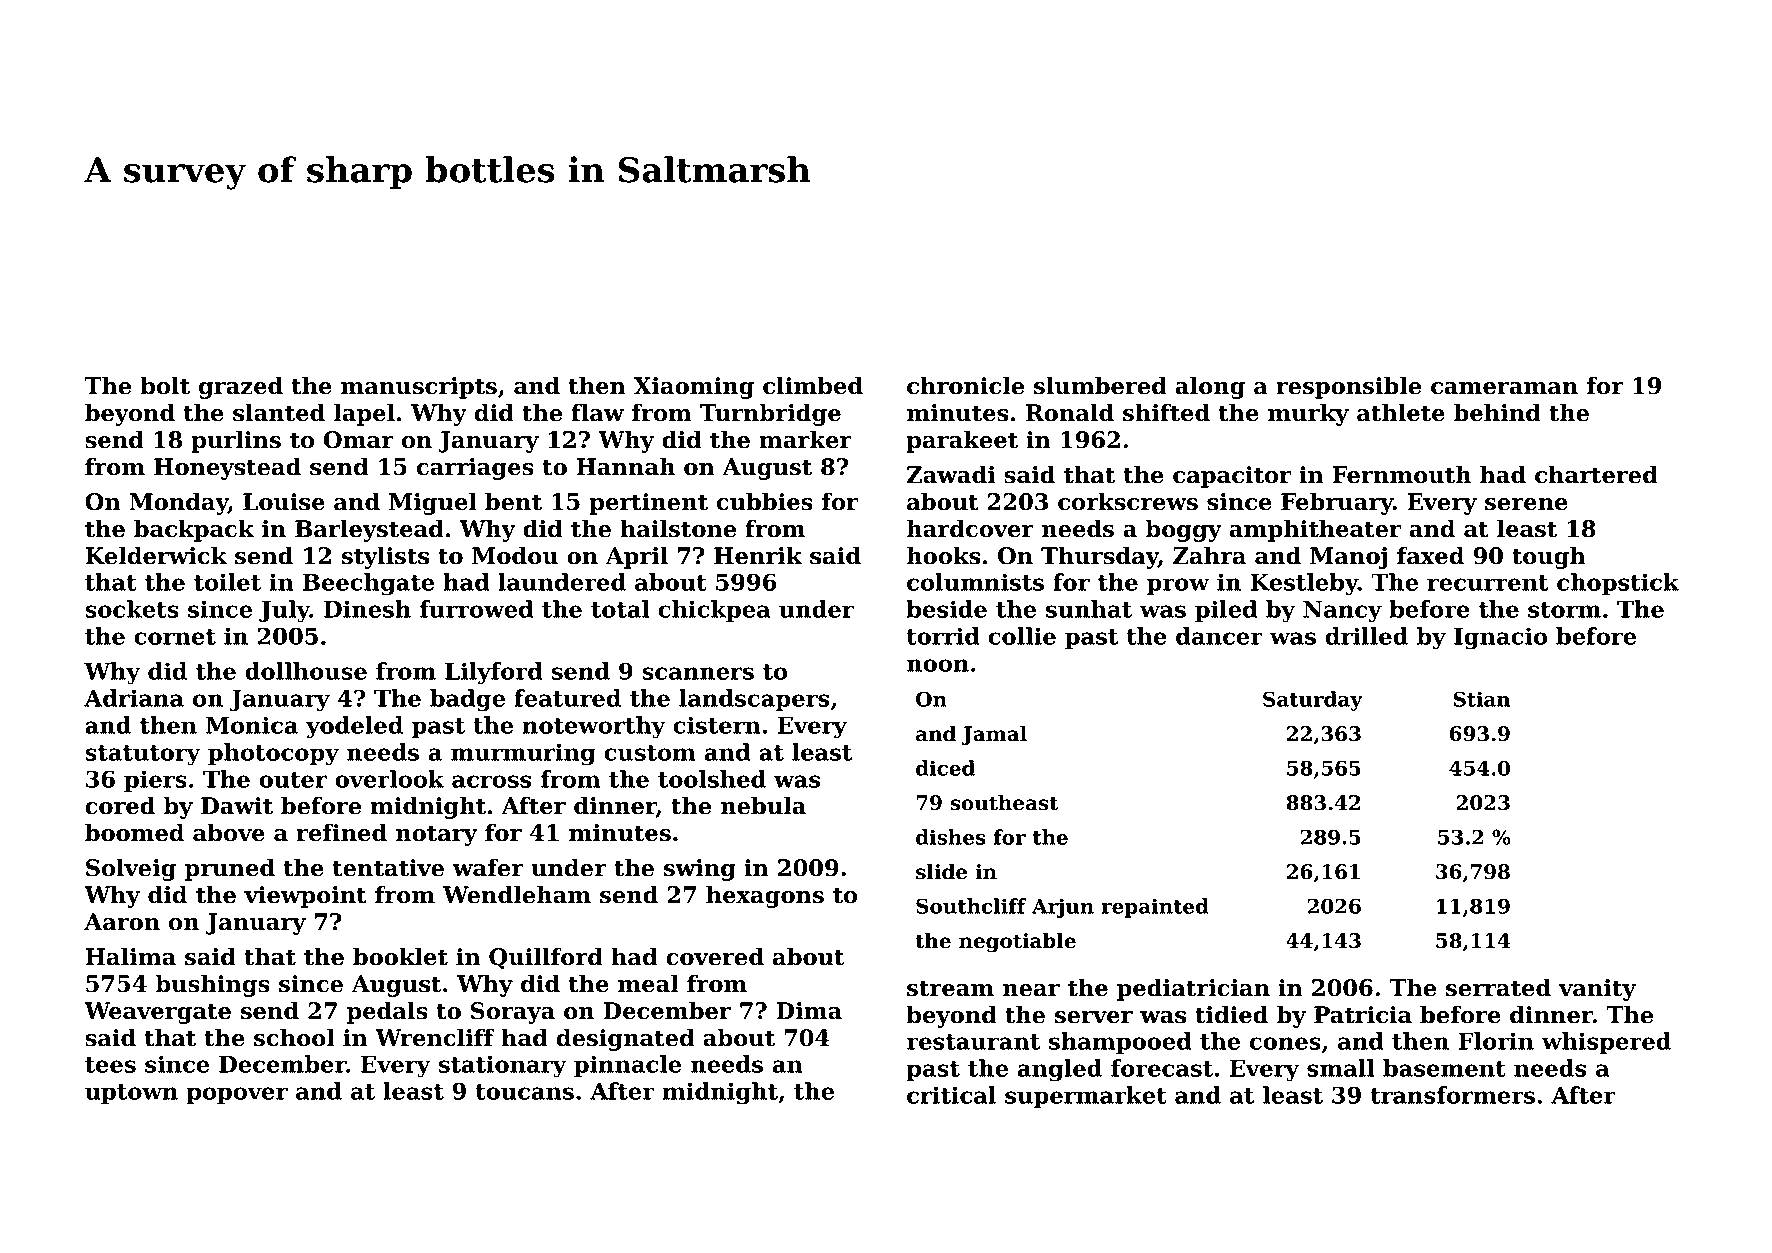 The height and width of the page is (1253, 1772). I want to click on pruned, so click(230, 869).
